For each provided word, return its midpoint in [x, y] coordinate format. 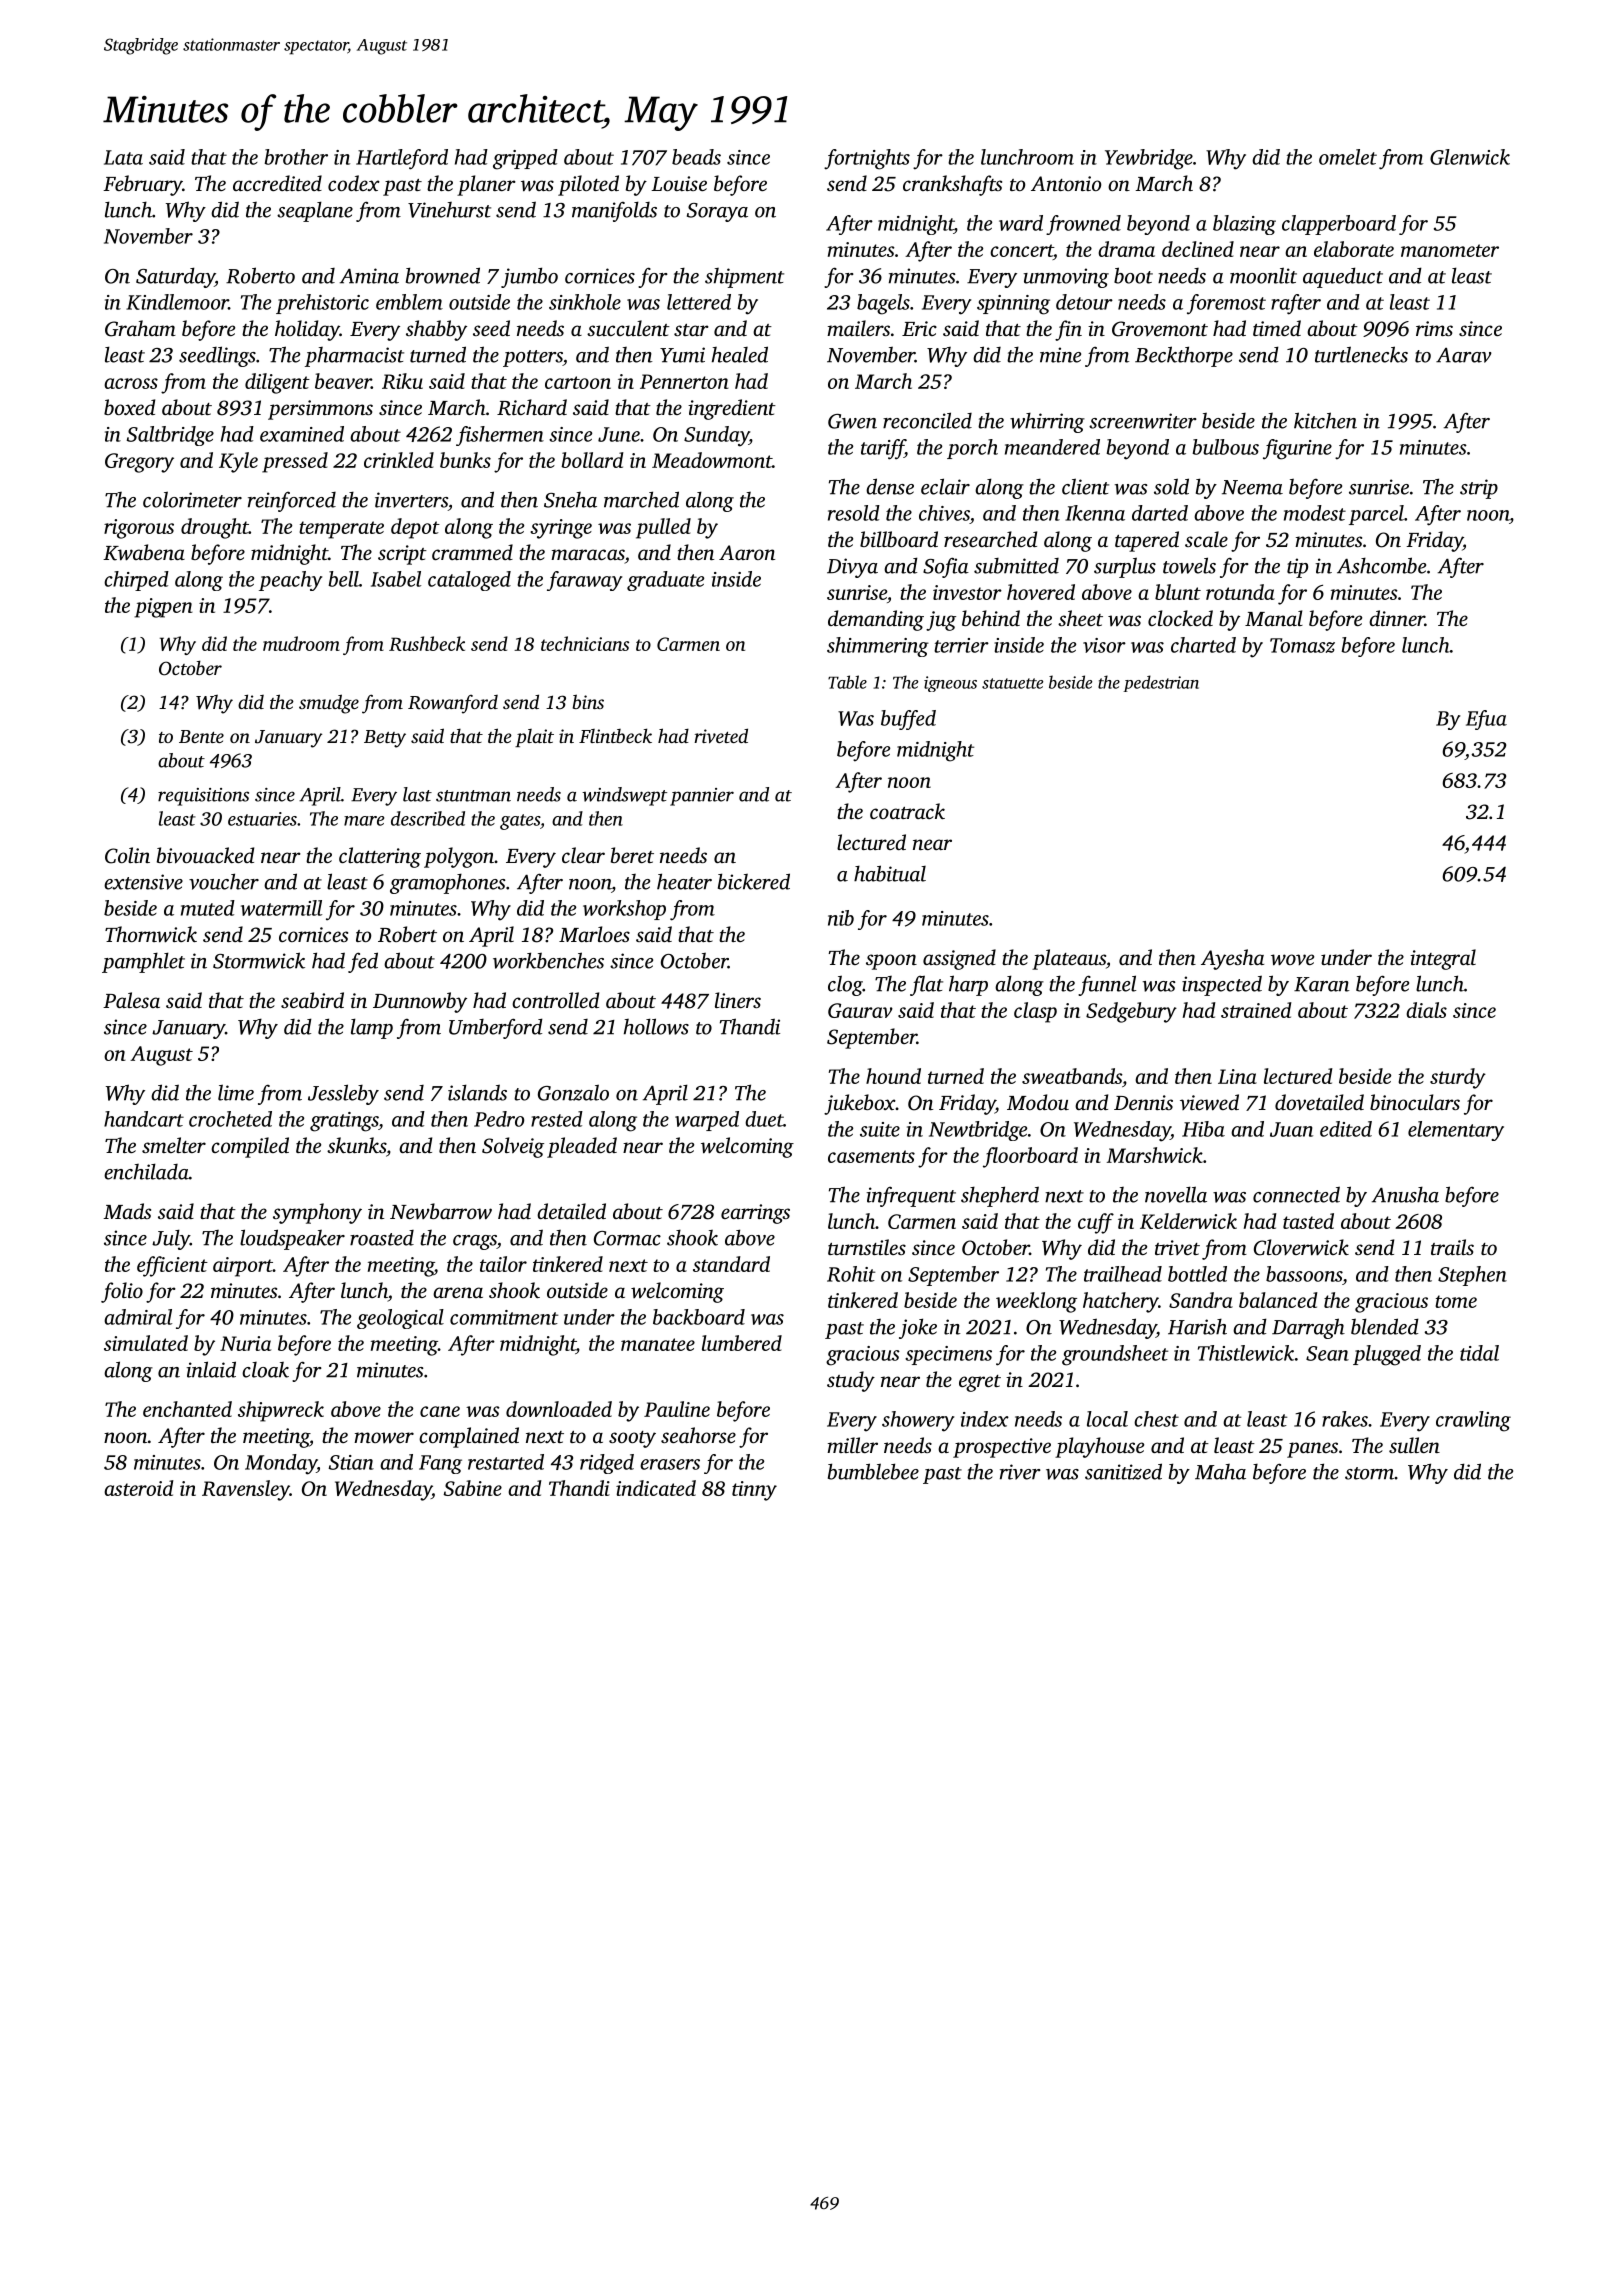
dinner [1397, 618]
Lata [123, 157]
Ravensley [246, 1490]
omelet [1348, 157]
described [428, 818]
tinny [754, 1491]
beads [696, 157]
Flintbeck [615, 735]
